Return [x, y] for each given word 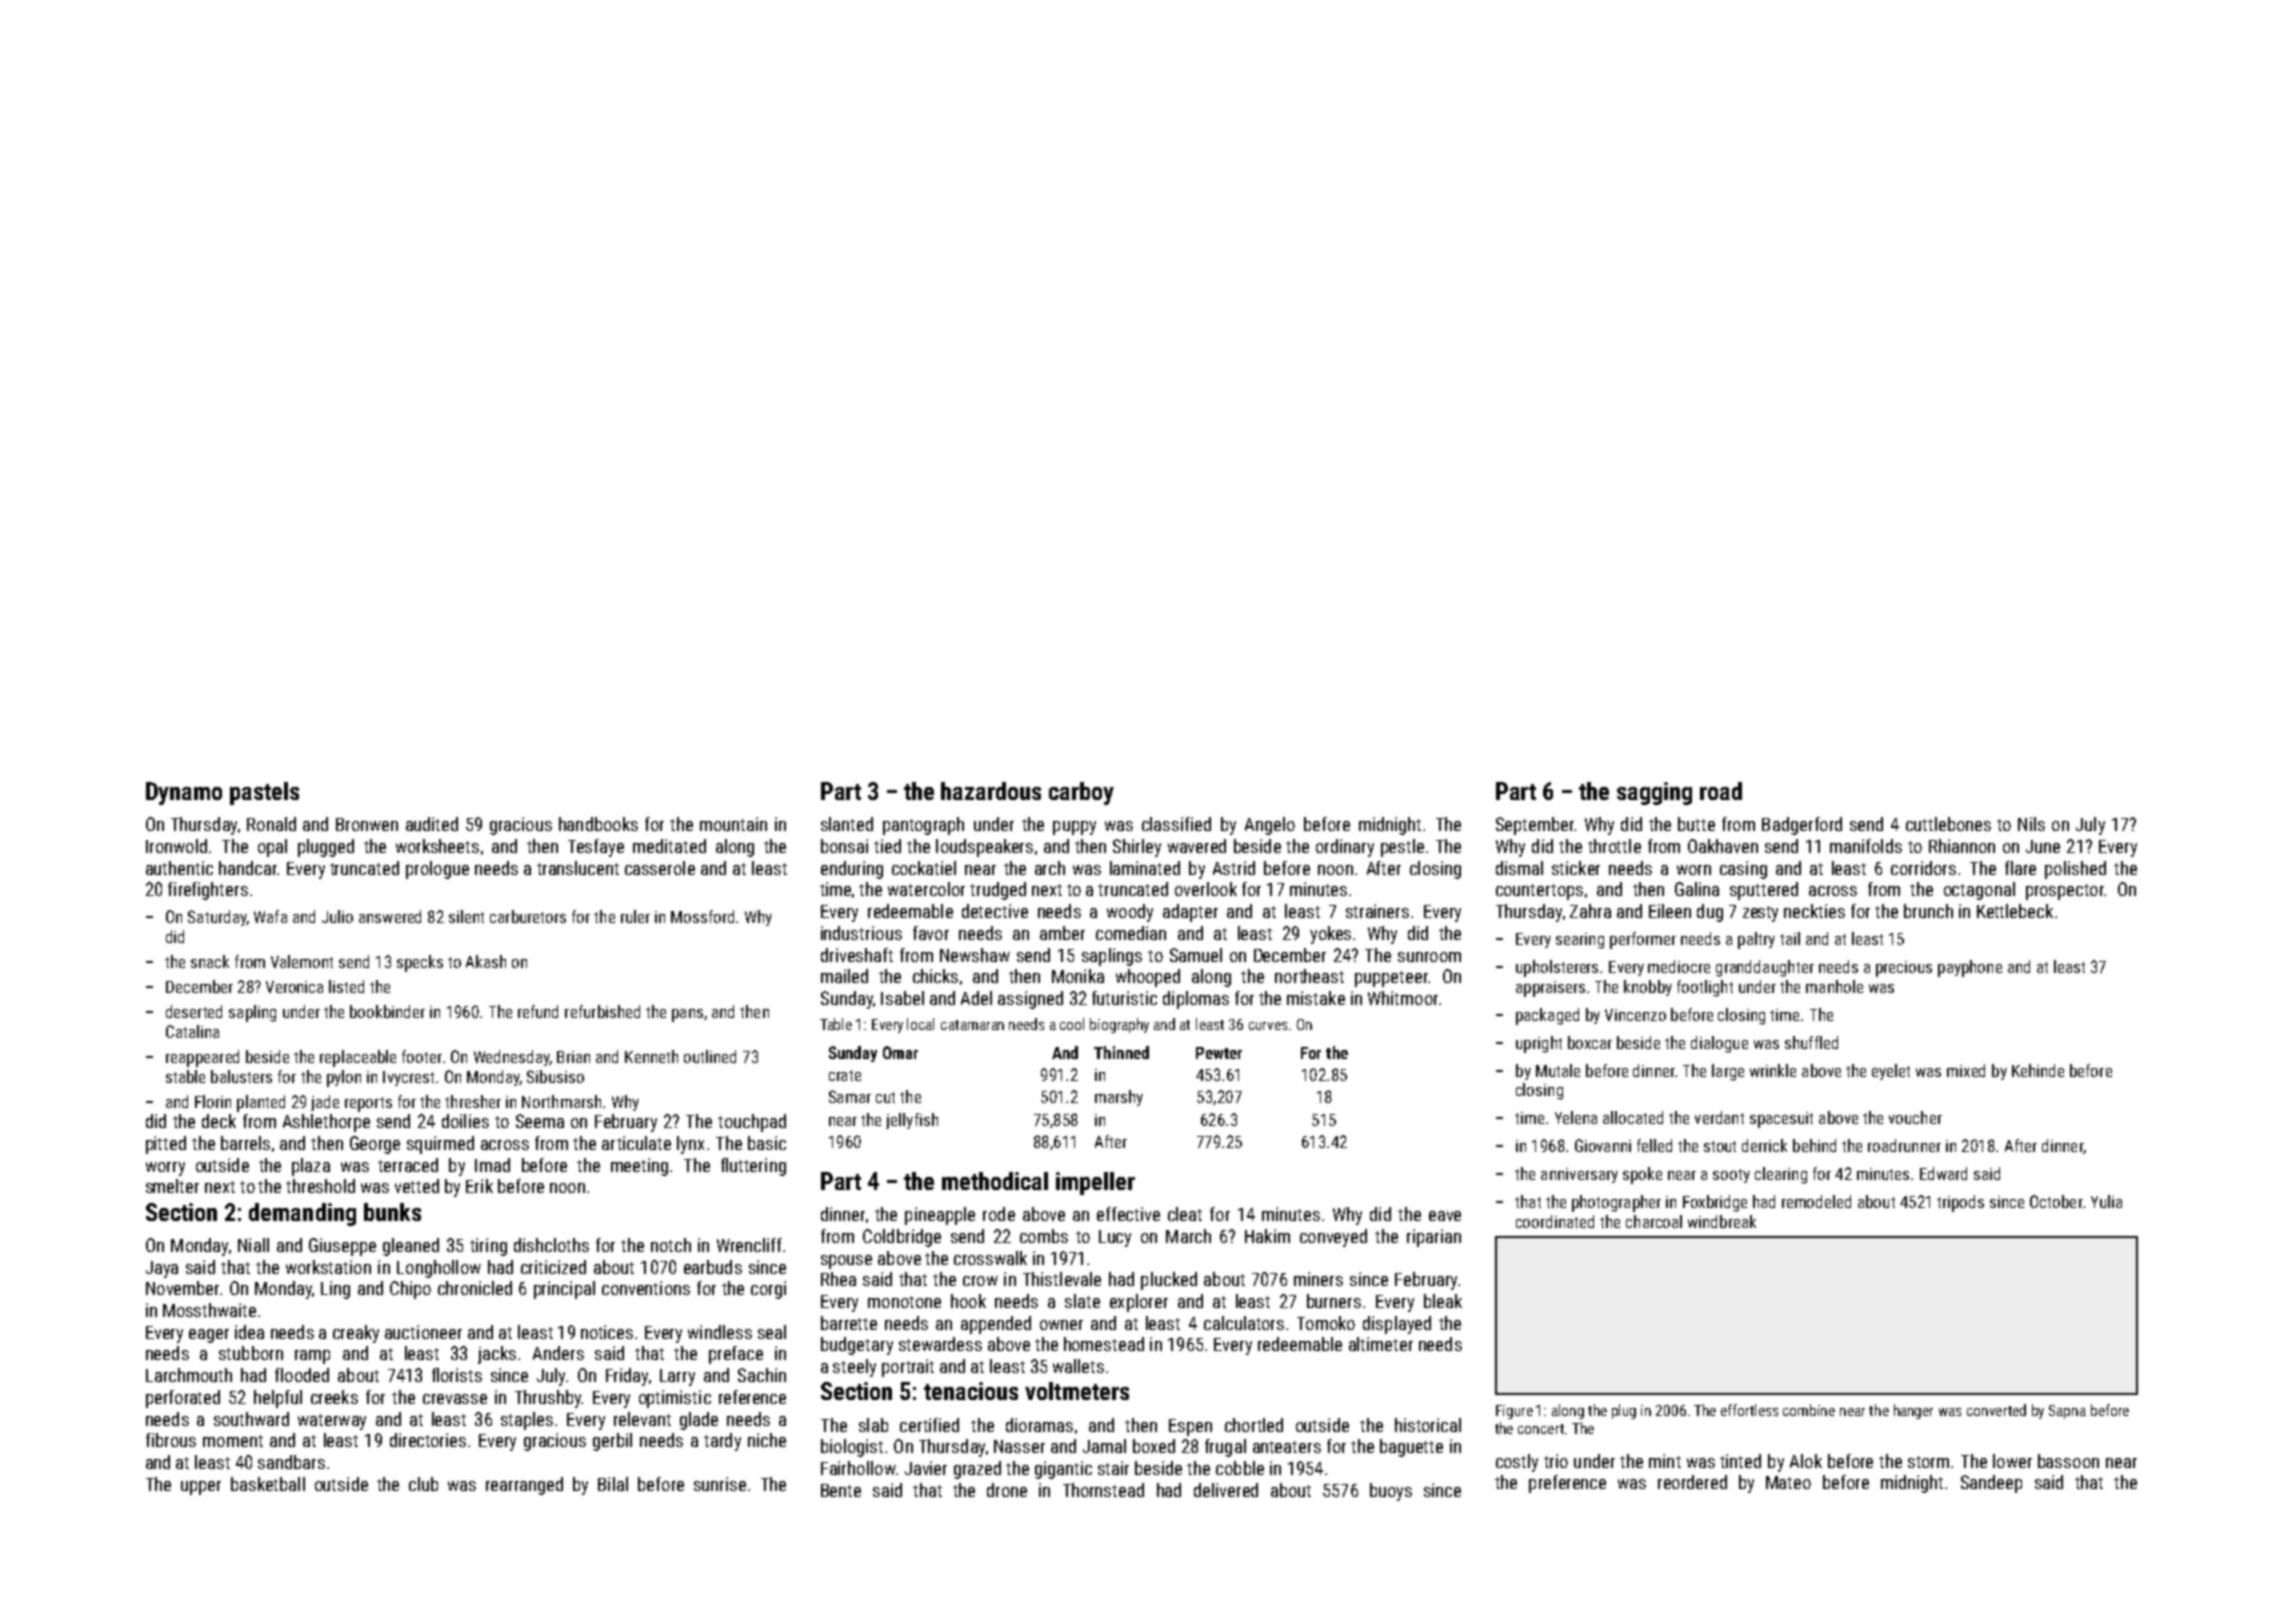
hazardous [991, 791]
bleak [1443, 1301]
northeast [1309, 976]
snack [210, 961]
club [423, 1484]
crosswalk [990, 1258]
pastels [264, 793]
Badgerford [1802, 826]
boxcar [1590, 1042]
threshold [320, 1186]
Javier [926, 1468]
